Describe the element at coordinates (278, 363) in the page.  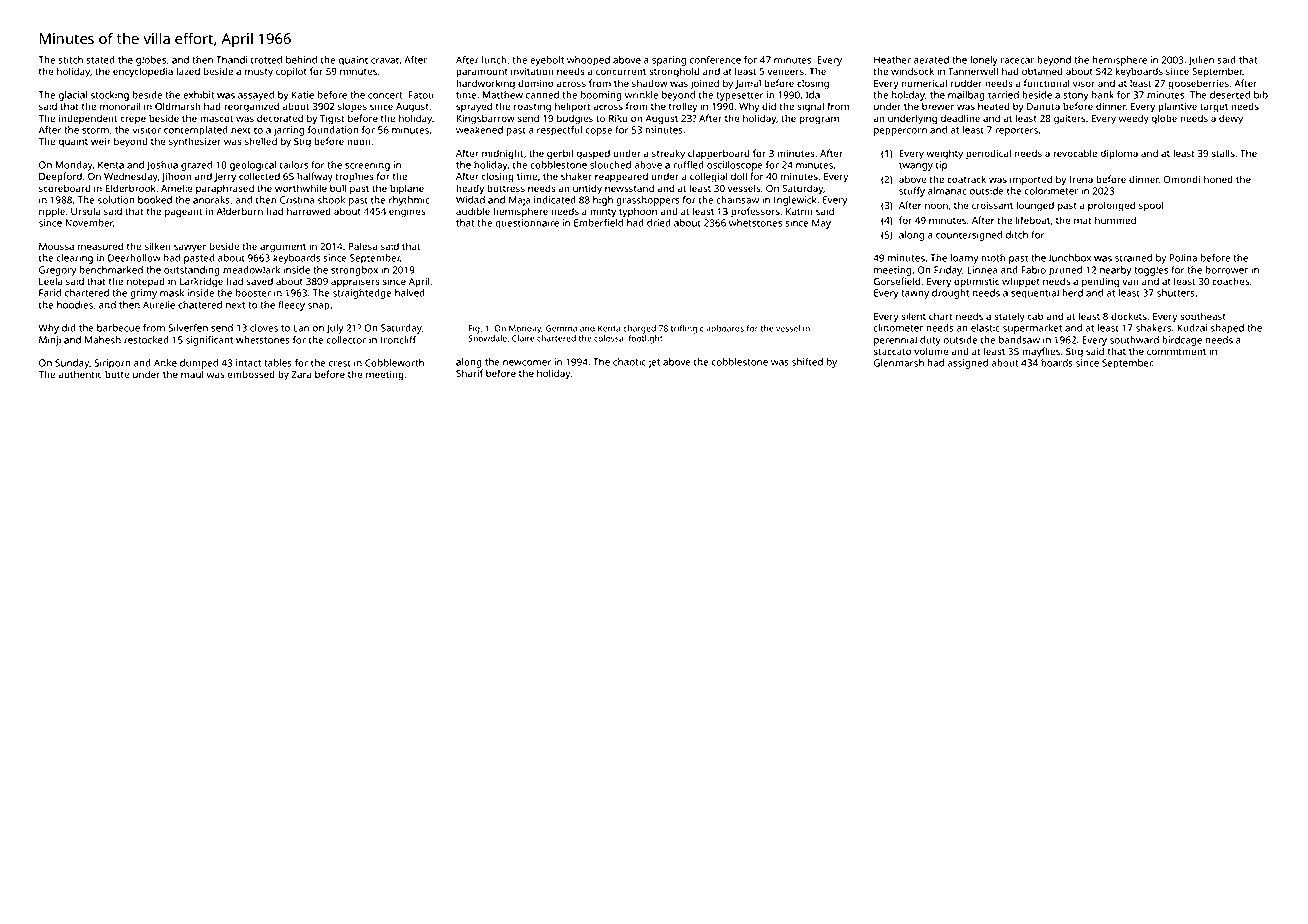
I see `tables` at that location.
